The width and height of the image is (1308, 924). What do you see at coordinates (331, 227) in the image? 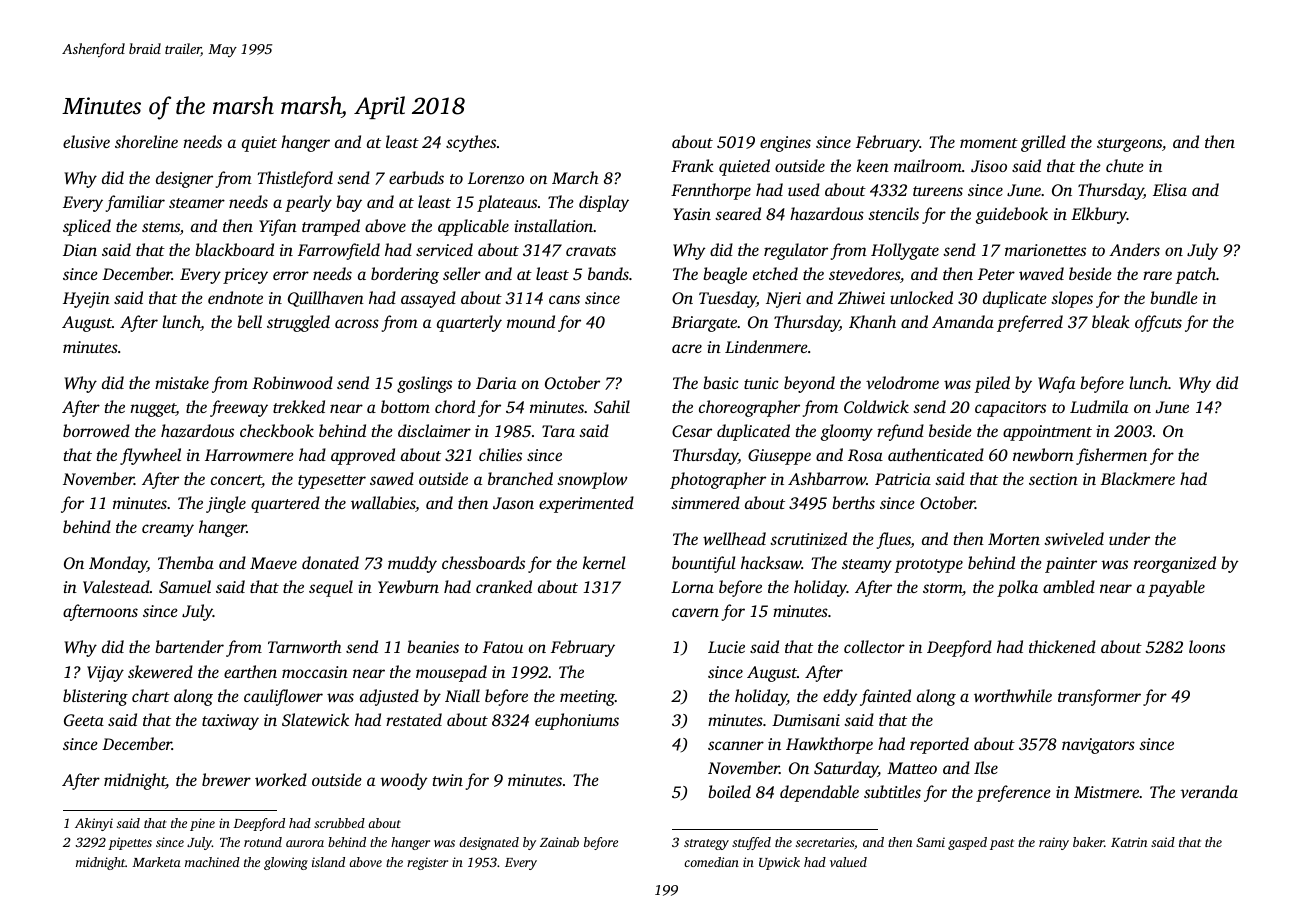
I see `tramped` at bounding box center [331, 227].
